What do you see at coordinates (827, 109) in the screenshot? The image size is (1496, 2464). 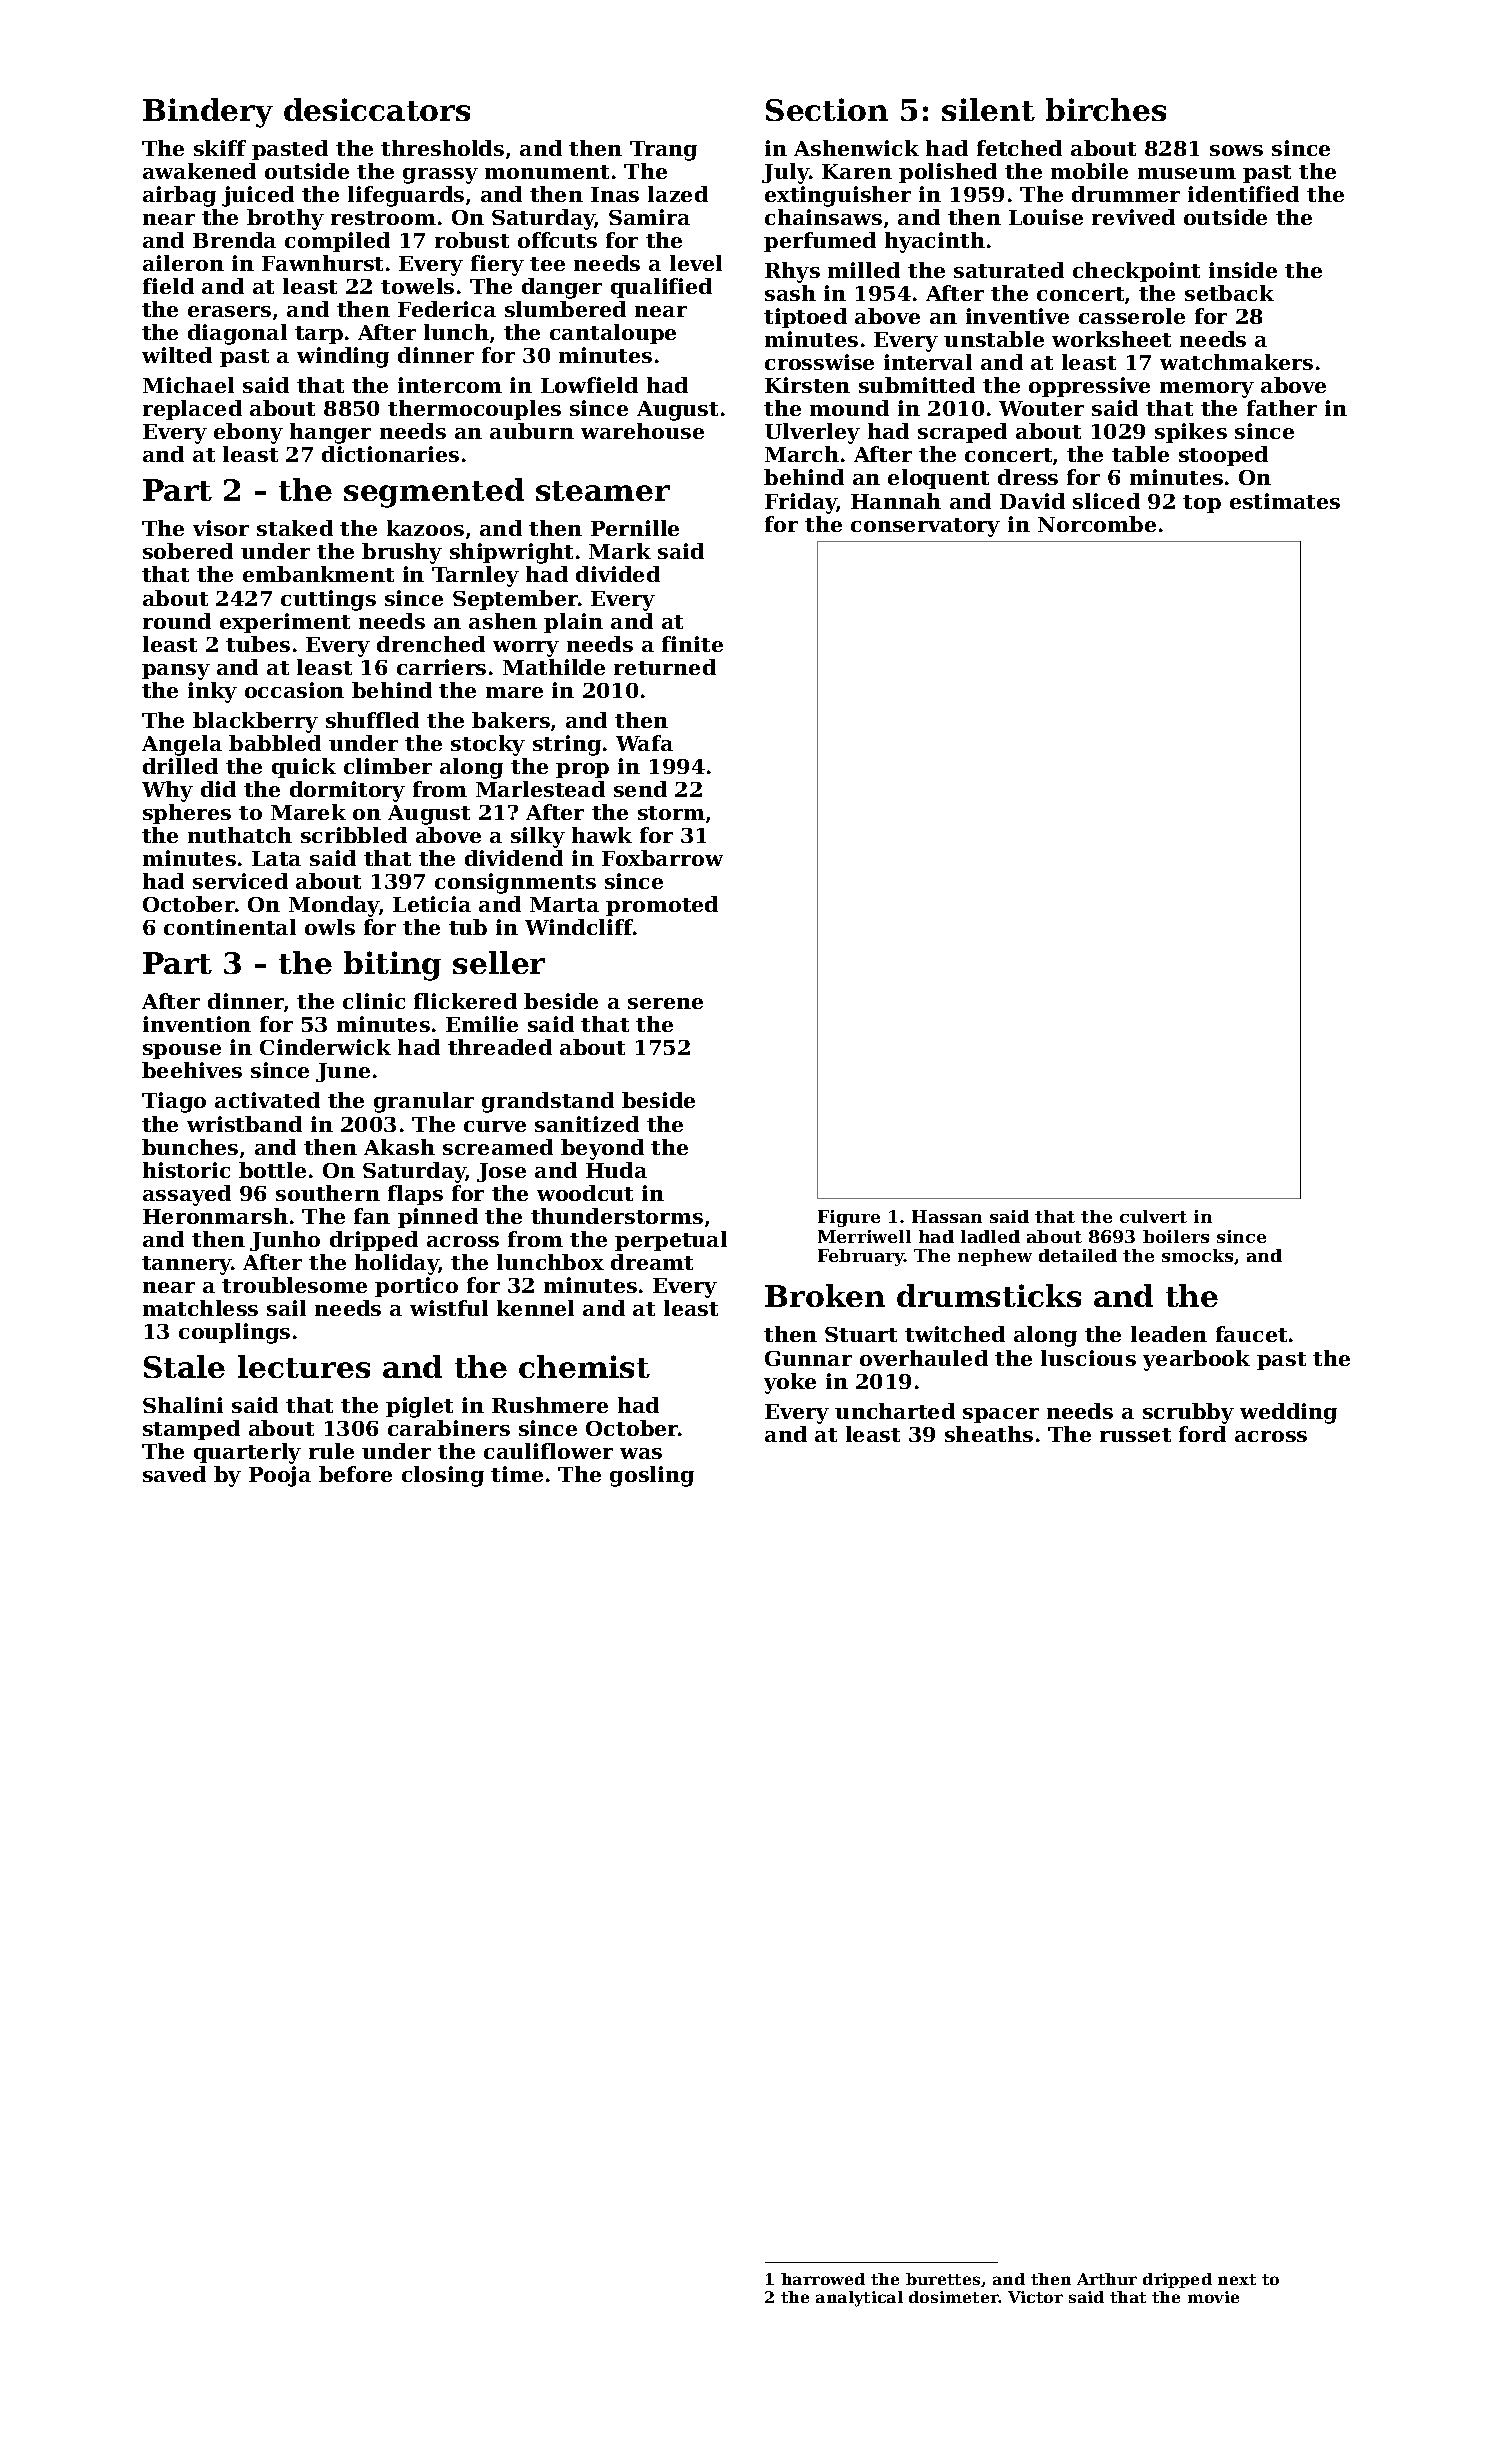 I see `Section` at bounding box center [827, 109].
